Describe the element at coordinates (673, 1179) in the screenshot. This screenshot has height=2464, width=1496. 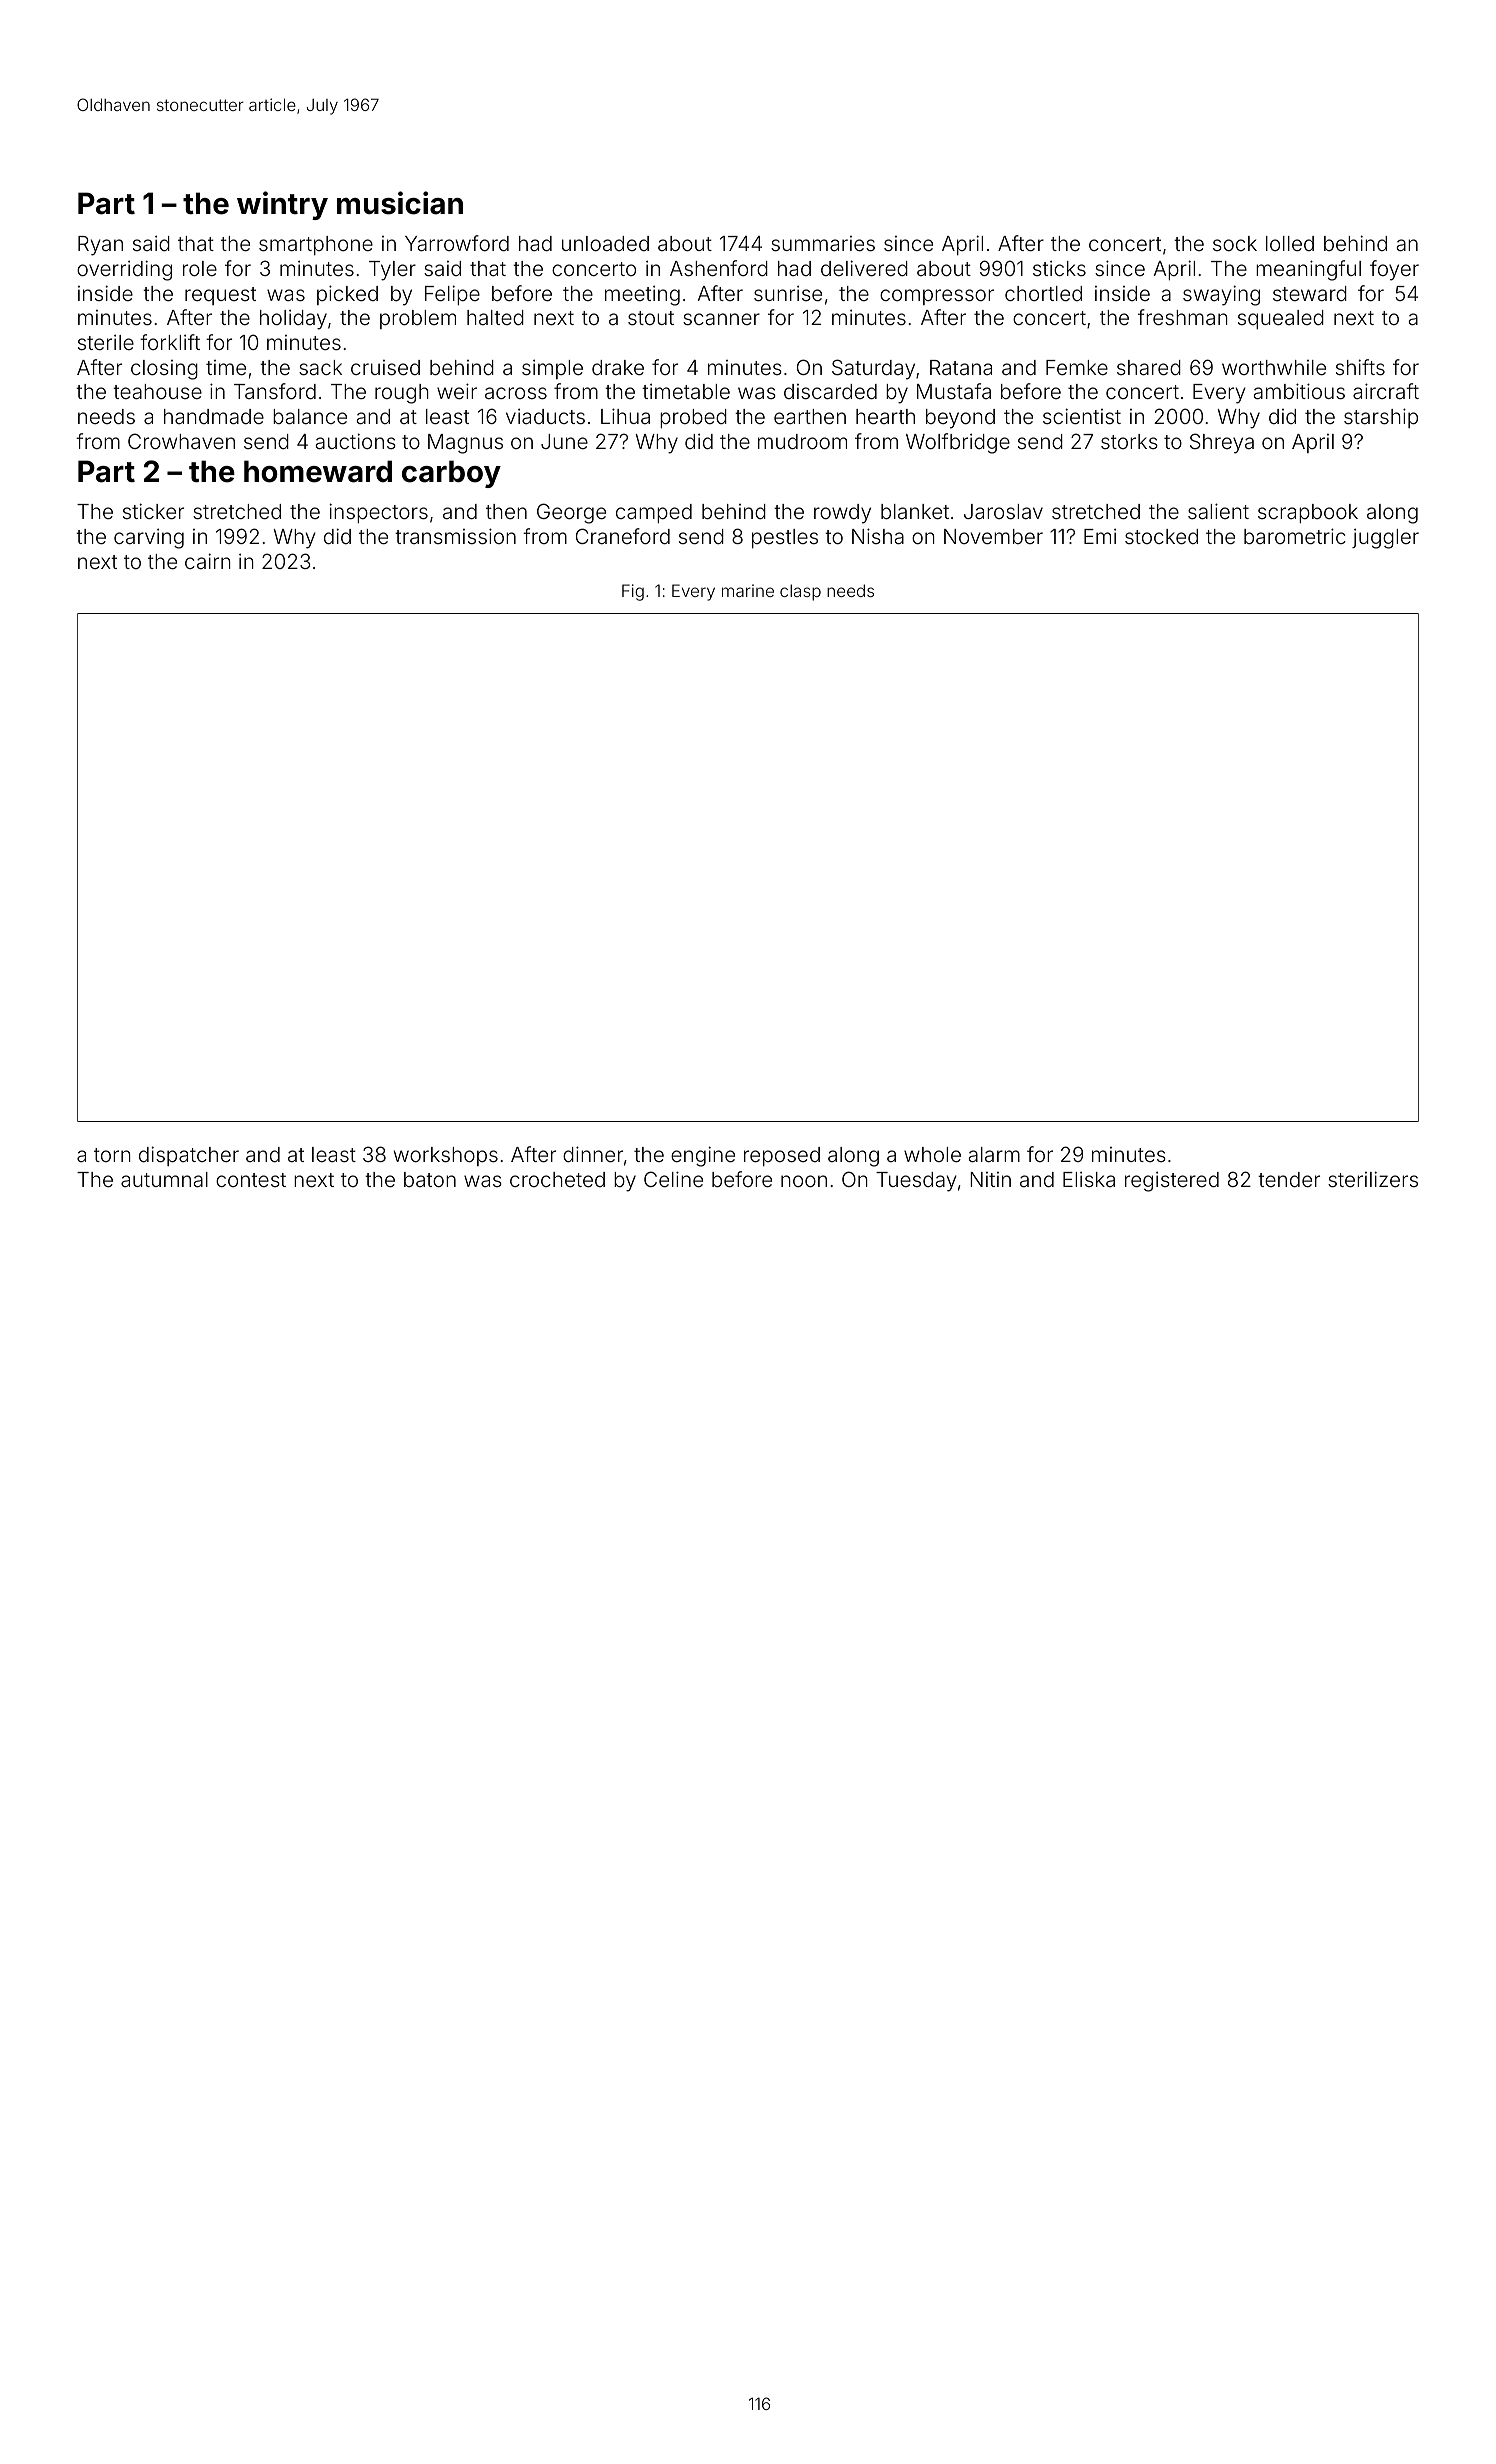
I see `Celine` at that location.
